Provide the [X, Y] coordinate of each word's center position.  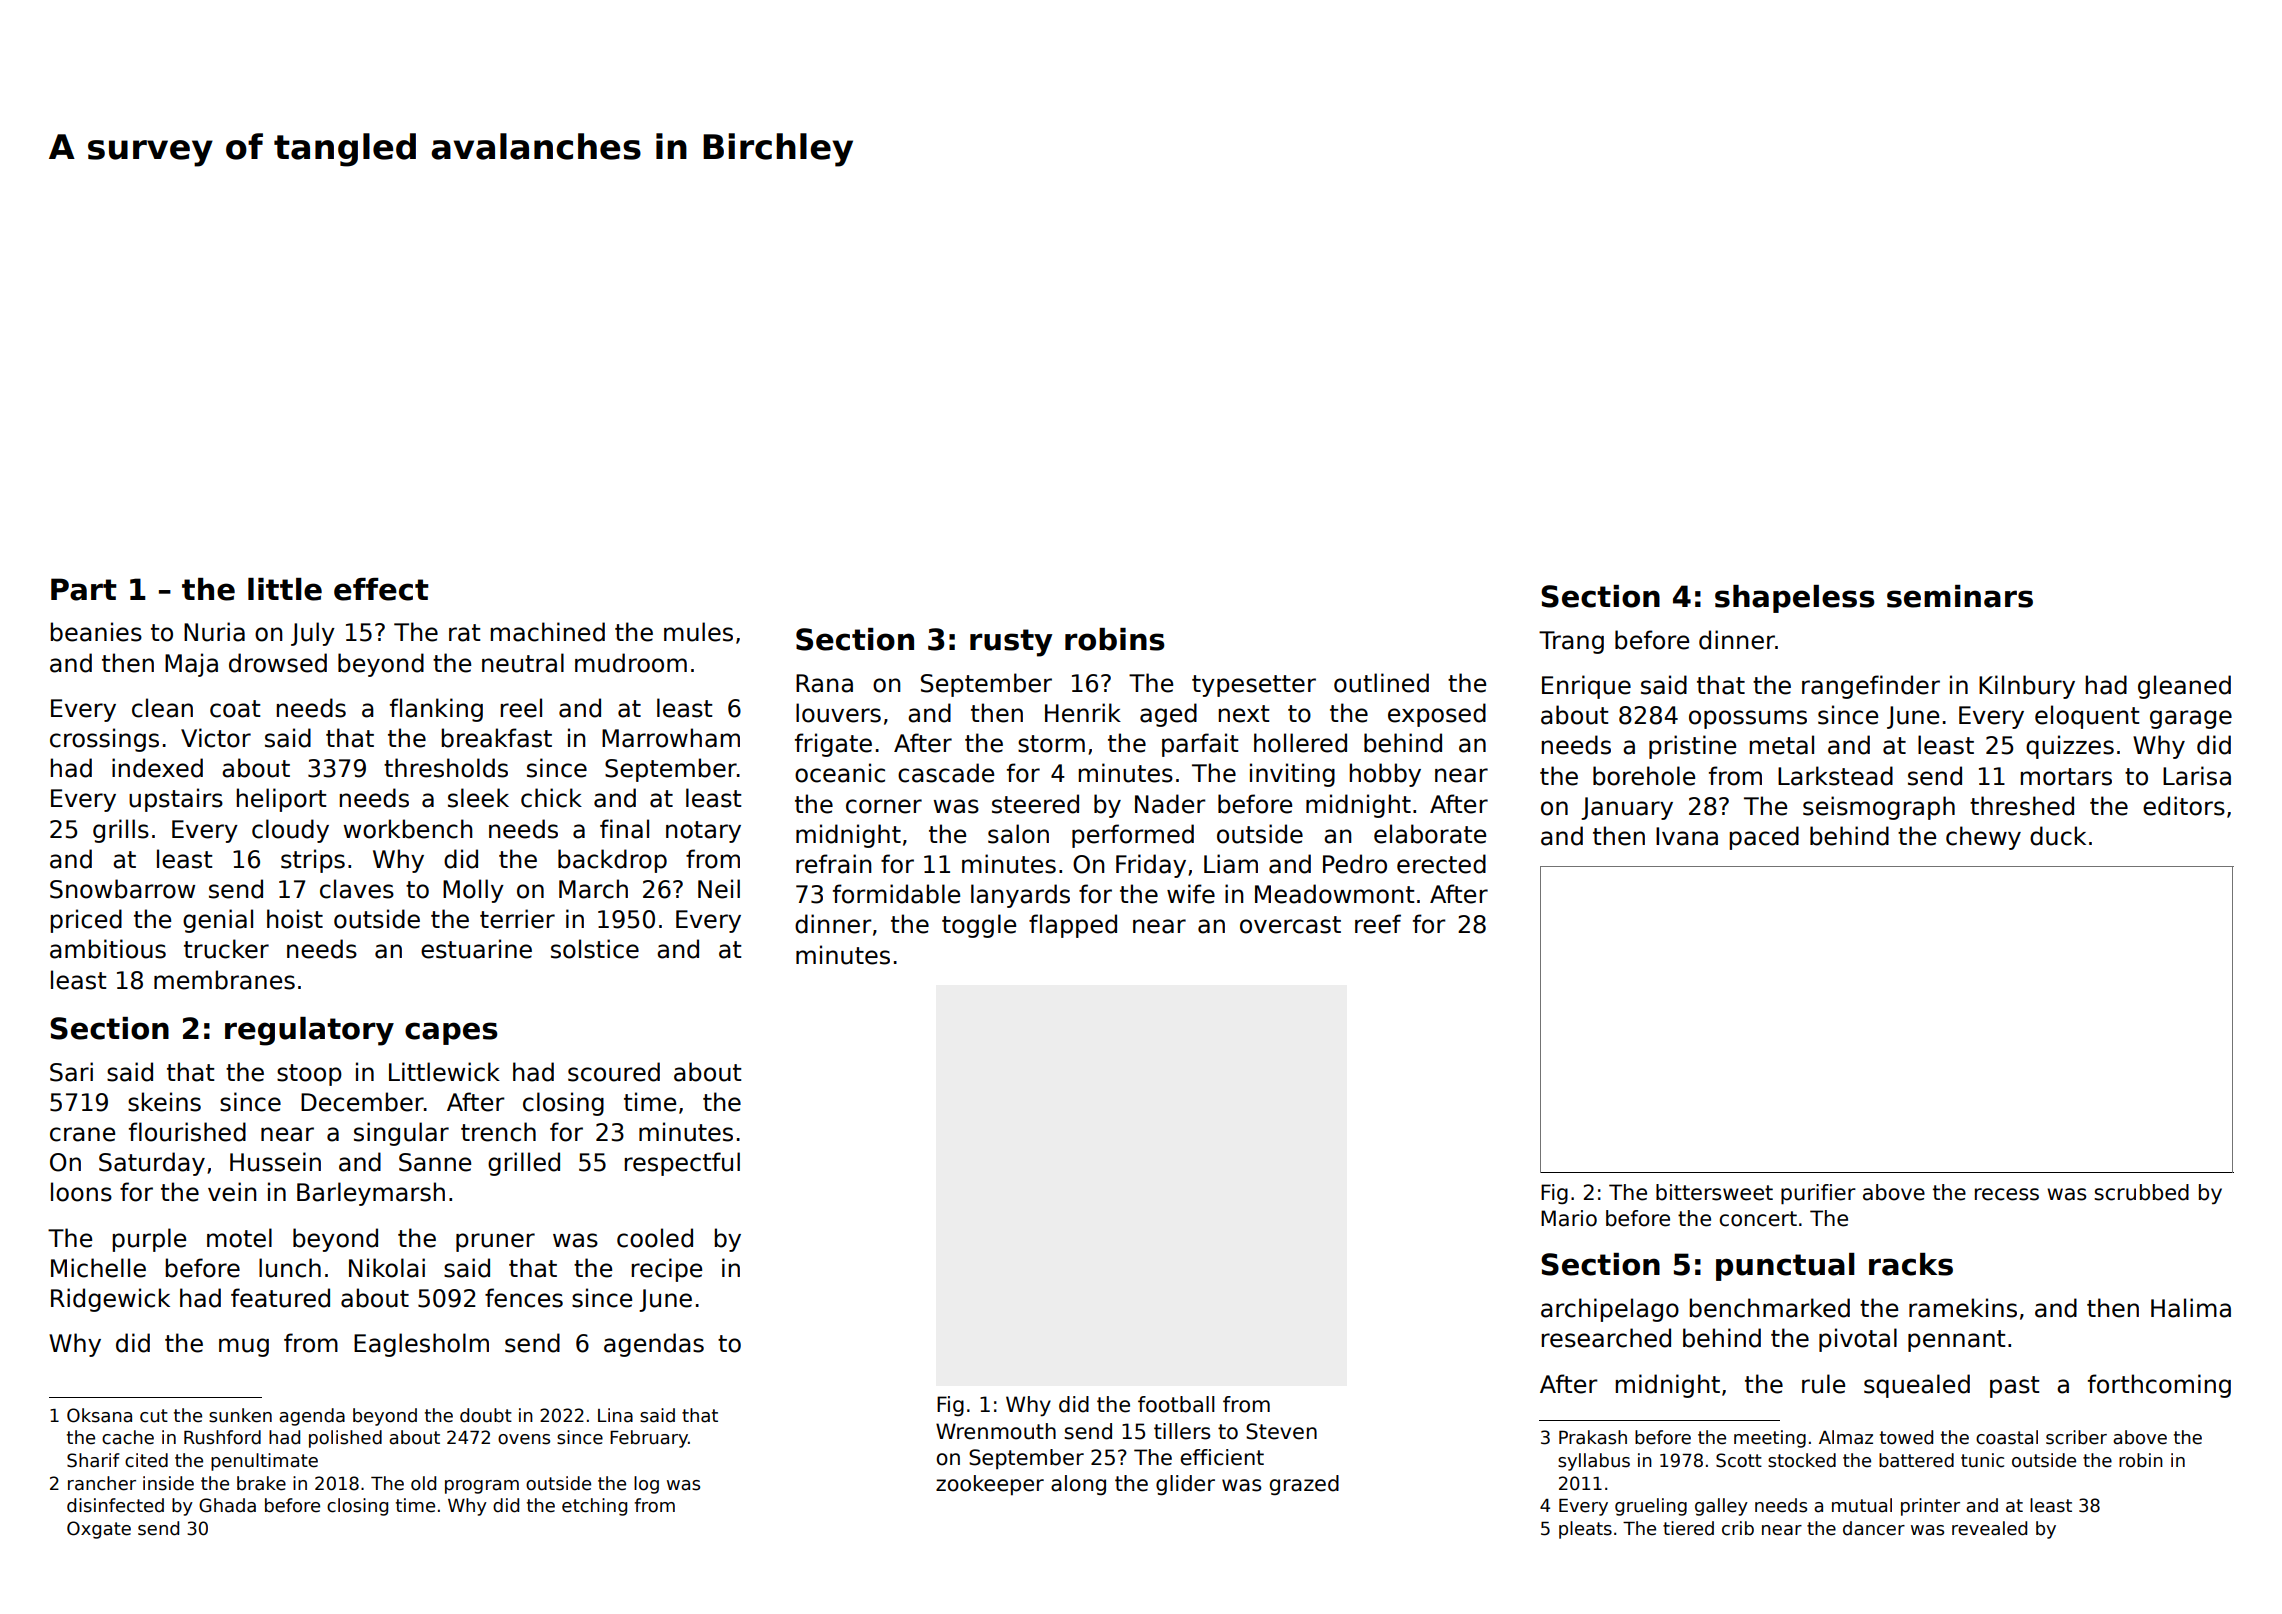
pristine [1692, 747]
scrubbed [2141, 1192]
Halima [2191, 1308]
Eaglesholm [421, 1345]
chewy [1983, 838]
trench [498, 1132]
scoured [614, 1072]
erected [1441, 864]
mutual [1862, 1505]
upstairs [176, 800]
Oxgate [99, 1530]
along [1078, 1485]
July [313, 634]
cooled [655, 1238]
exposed [1437, 715]
